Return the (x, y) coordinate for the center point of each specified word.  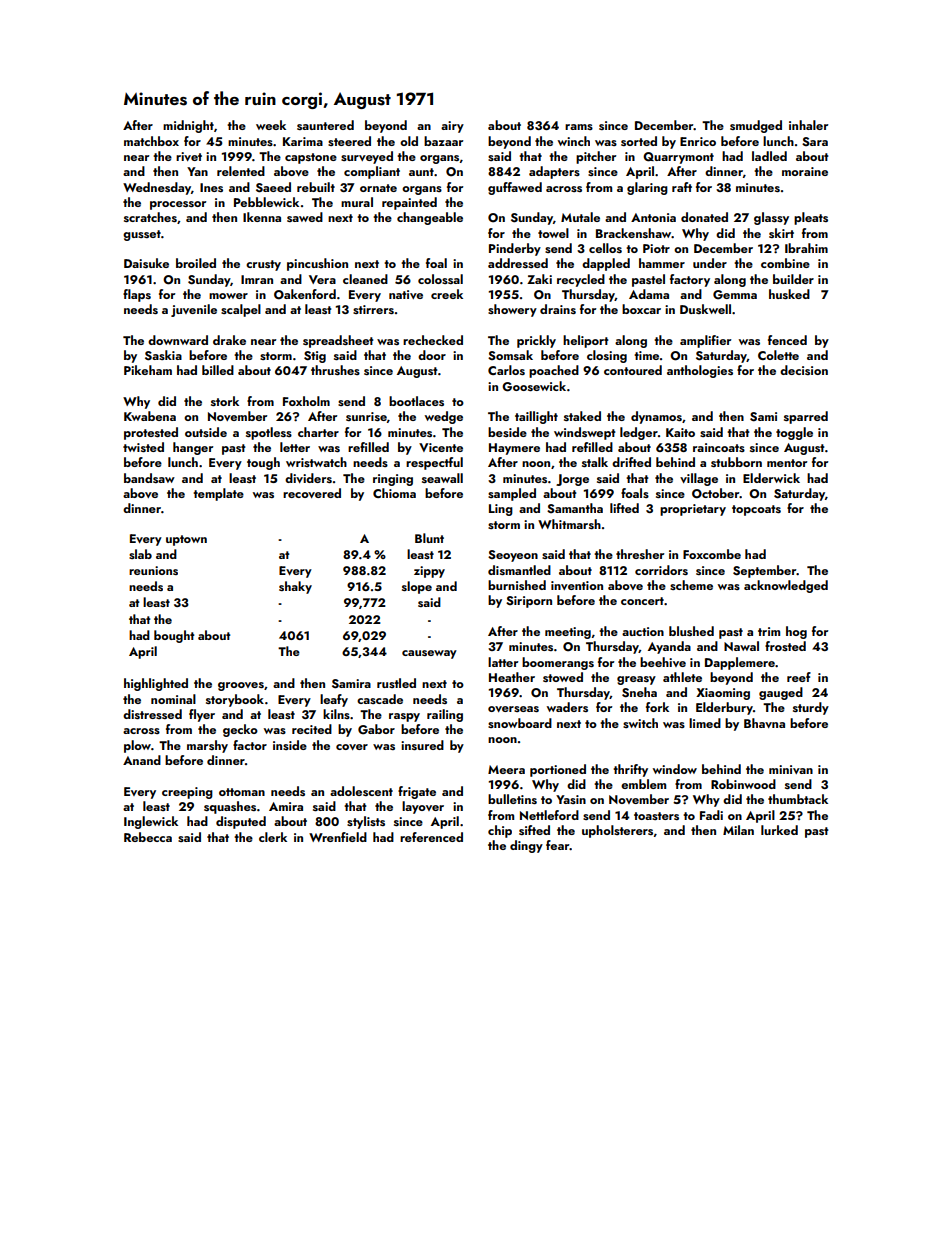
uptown (186, 540)
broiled (196, 263)
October (715, 493)
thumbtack (798, 799)
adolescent (361, 791)
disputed (241, 822)
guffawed (515, 188)
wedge (444, 417)
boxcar (641, 309)
